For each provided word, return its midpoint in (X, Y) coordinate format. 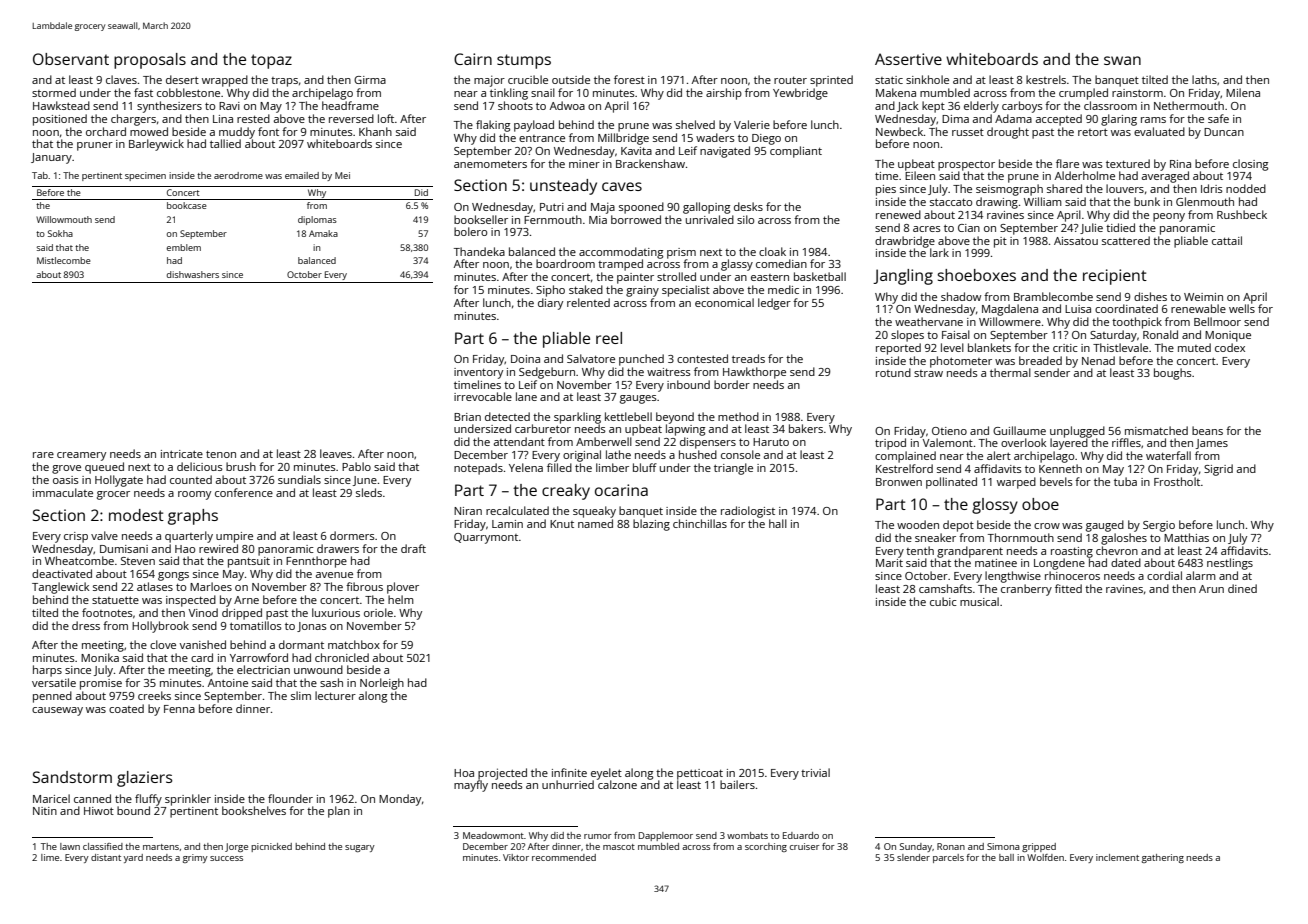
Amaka (323, 233)
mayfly (471, 786)
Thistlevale (1120, 347)
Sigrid (1218, 470)
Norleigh (382, 684)
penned (52, 697)
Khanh (375, 131)
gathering (1163, 858)
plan (339, 812)
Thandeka (479, 251)
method (738, 416)
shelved (695, 124)
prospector (966, 165)
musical (979, 601)
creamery (81, 456)
